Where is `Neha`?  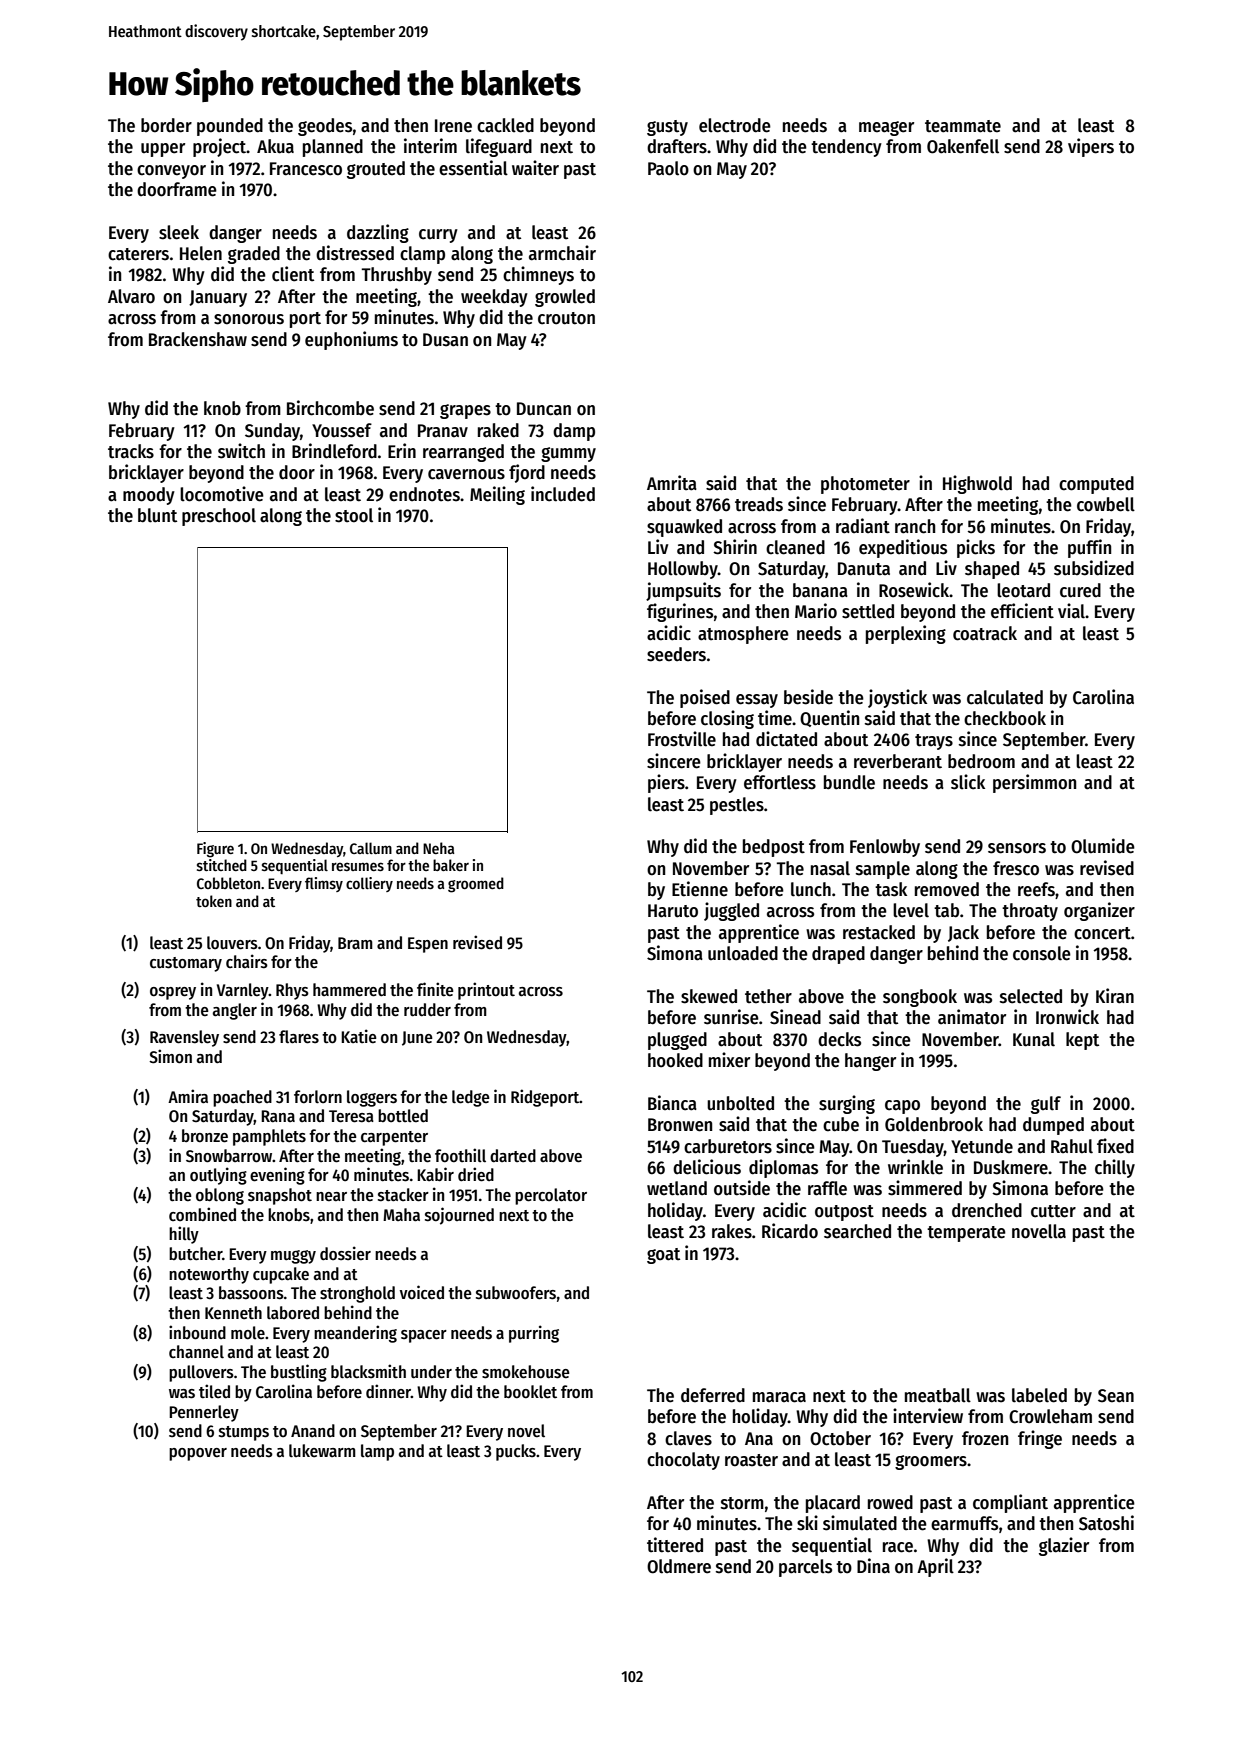 Neha is located at coordinates (438, 848).
